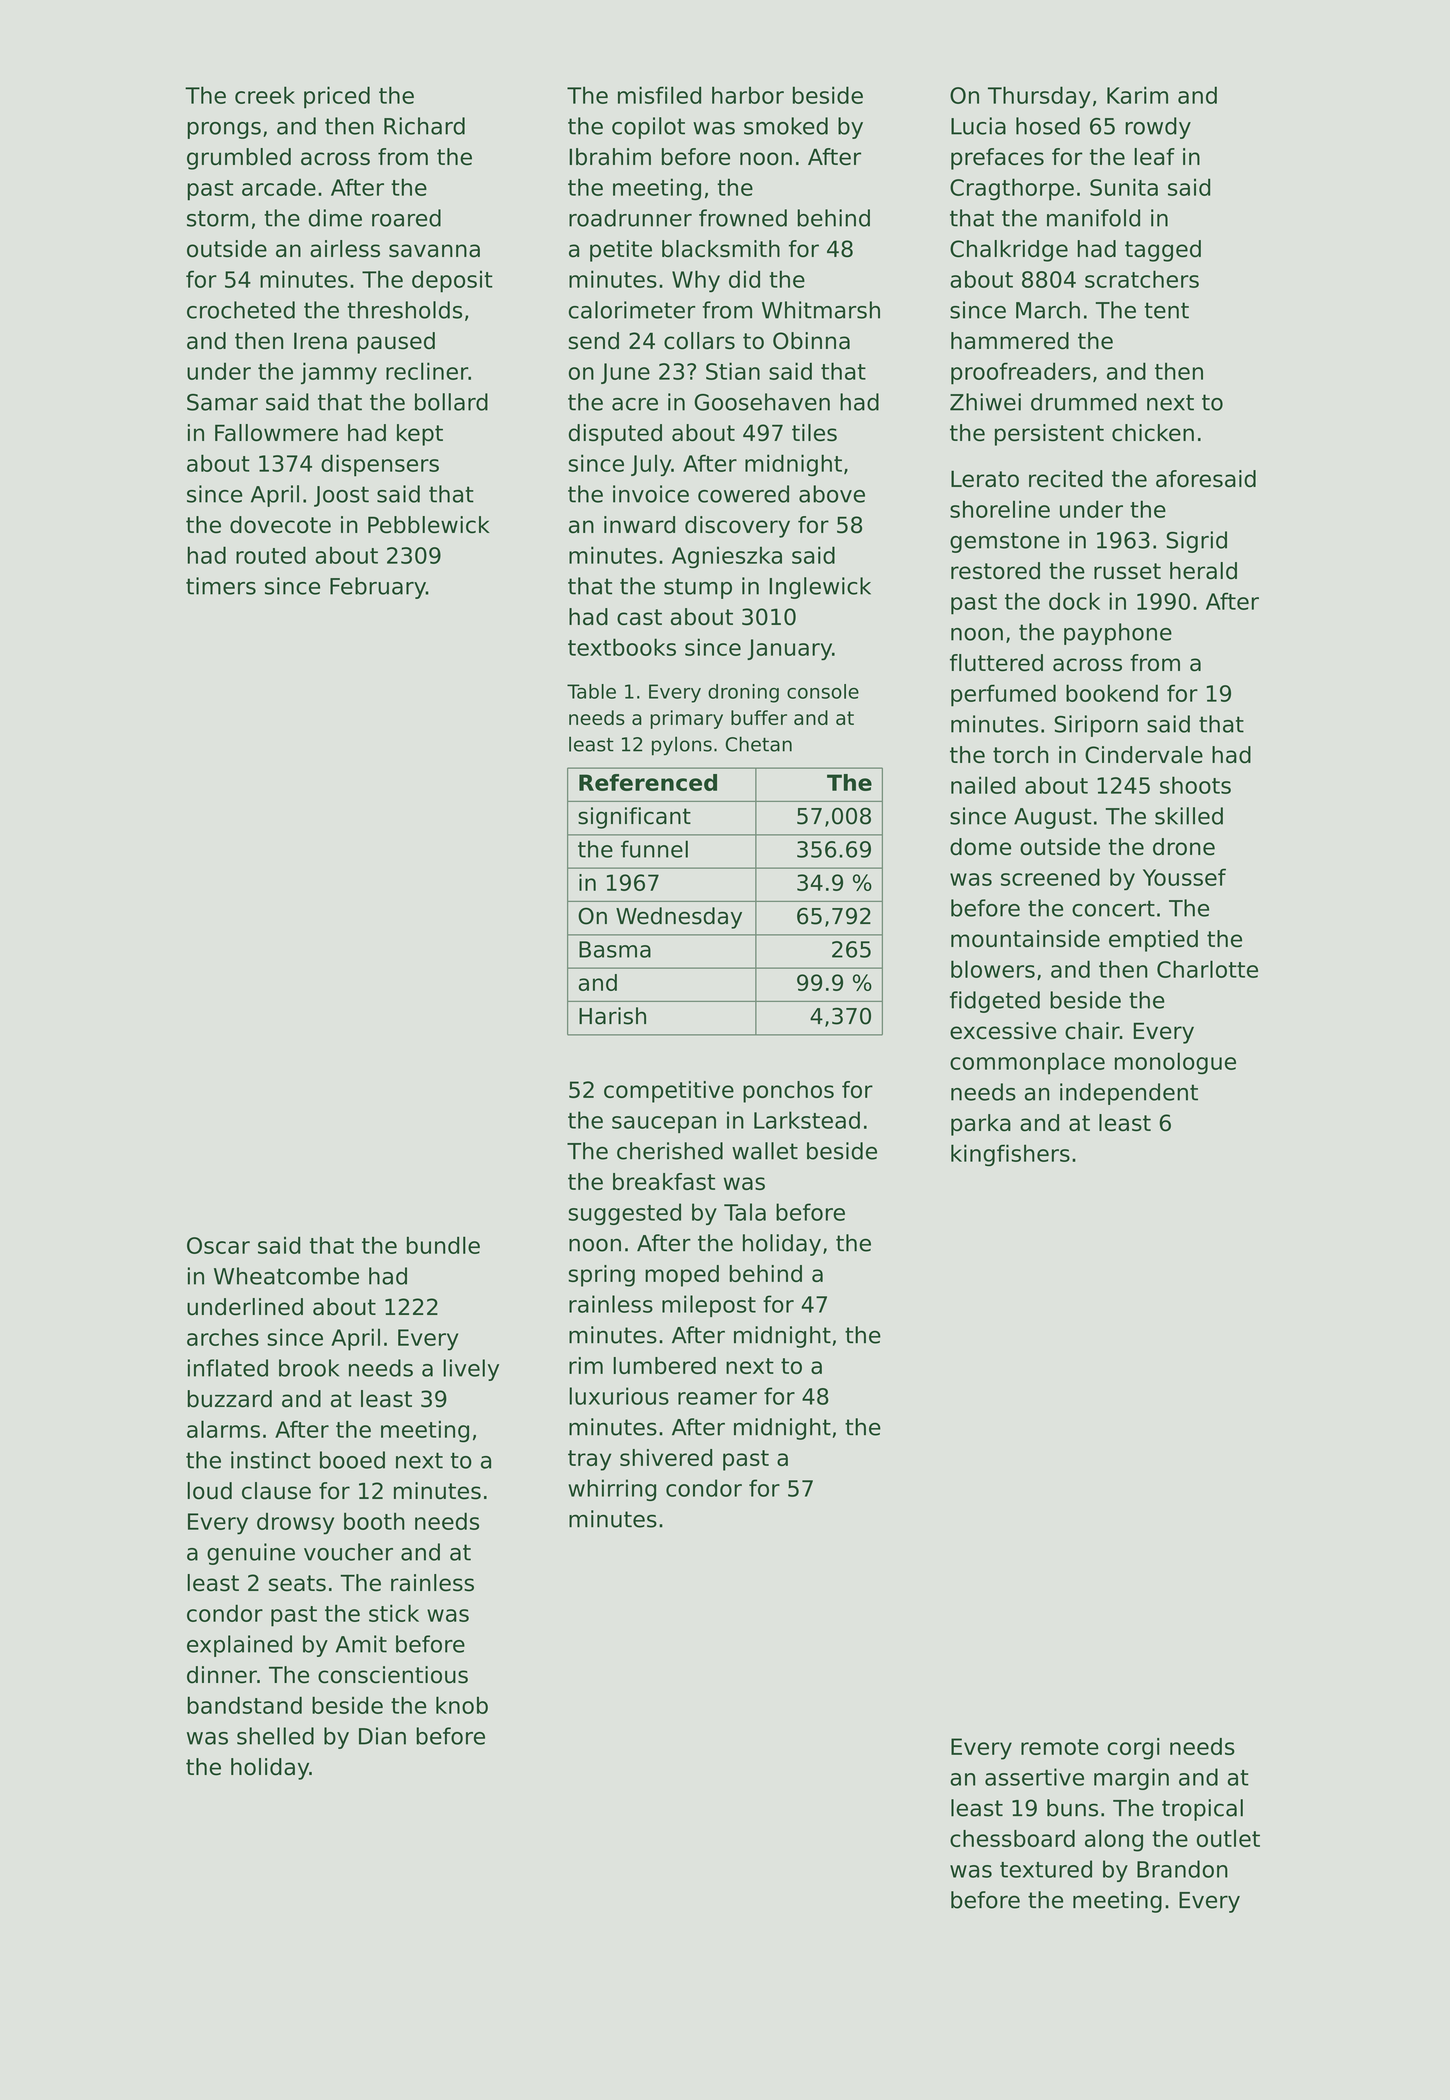  Describe the element at coordinates (1144, 755) in the image. I see `Cindervale` at that location.
